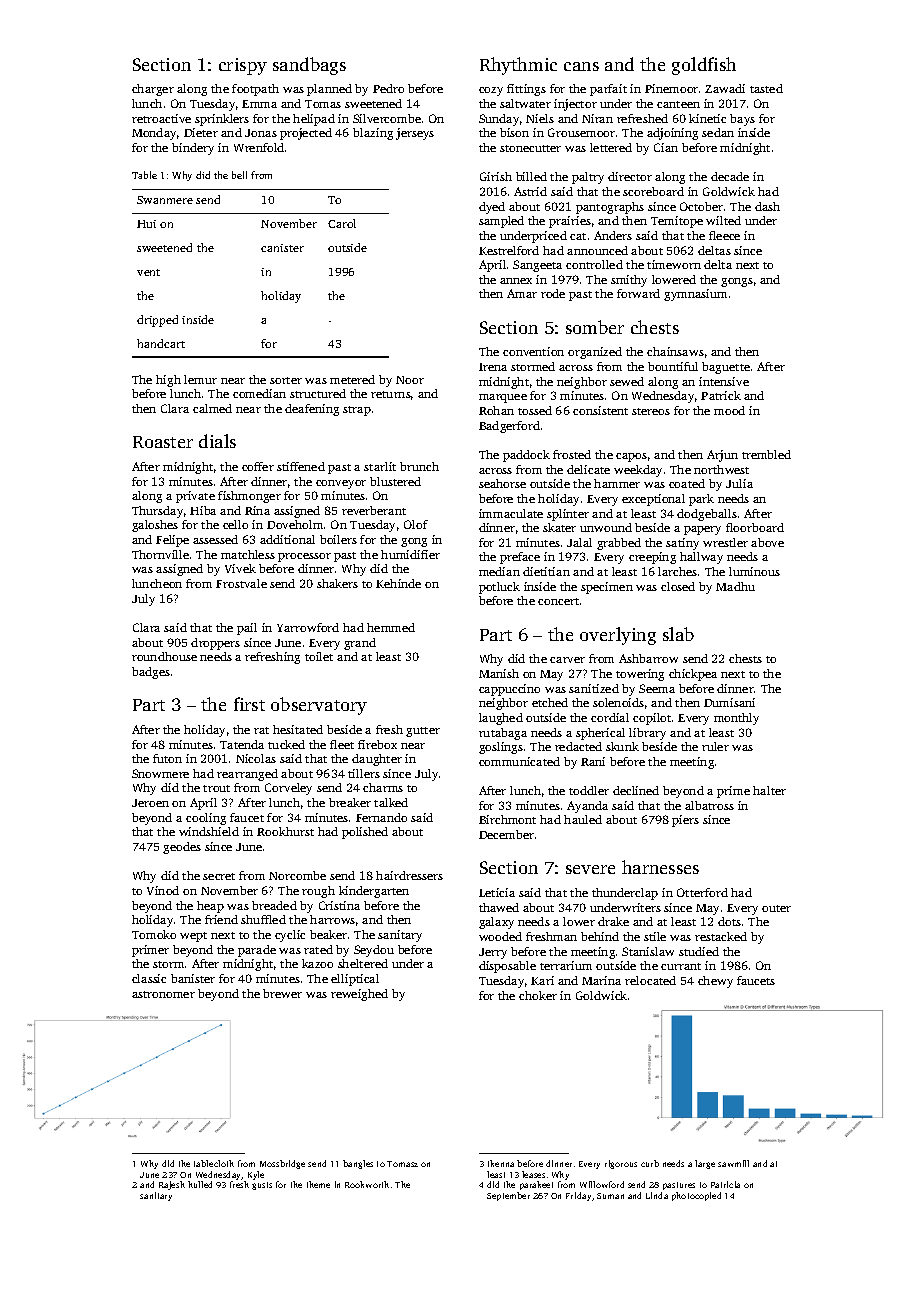 This image has height=1314, width=924. What do you see at coordinates (172, 1185) in the image?
I see `Rajesh` at bounding box center [172, 1185].
